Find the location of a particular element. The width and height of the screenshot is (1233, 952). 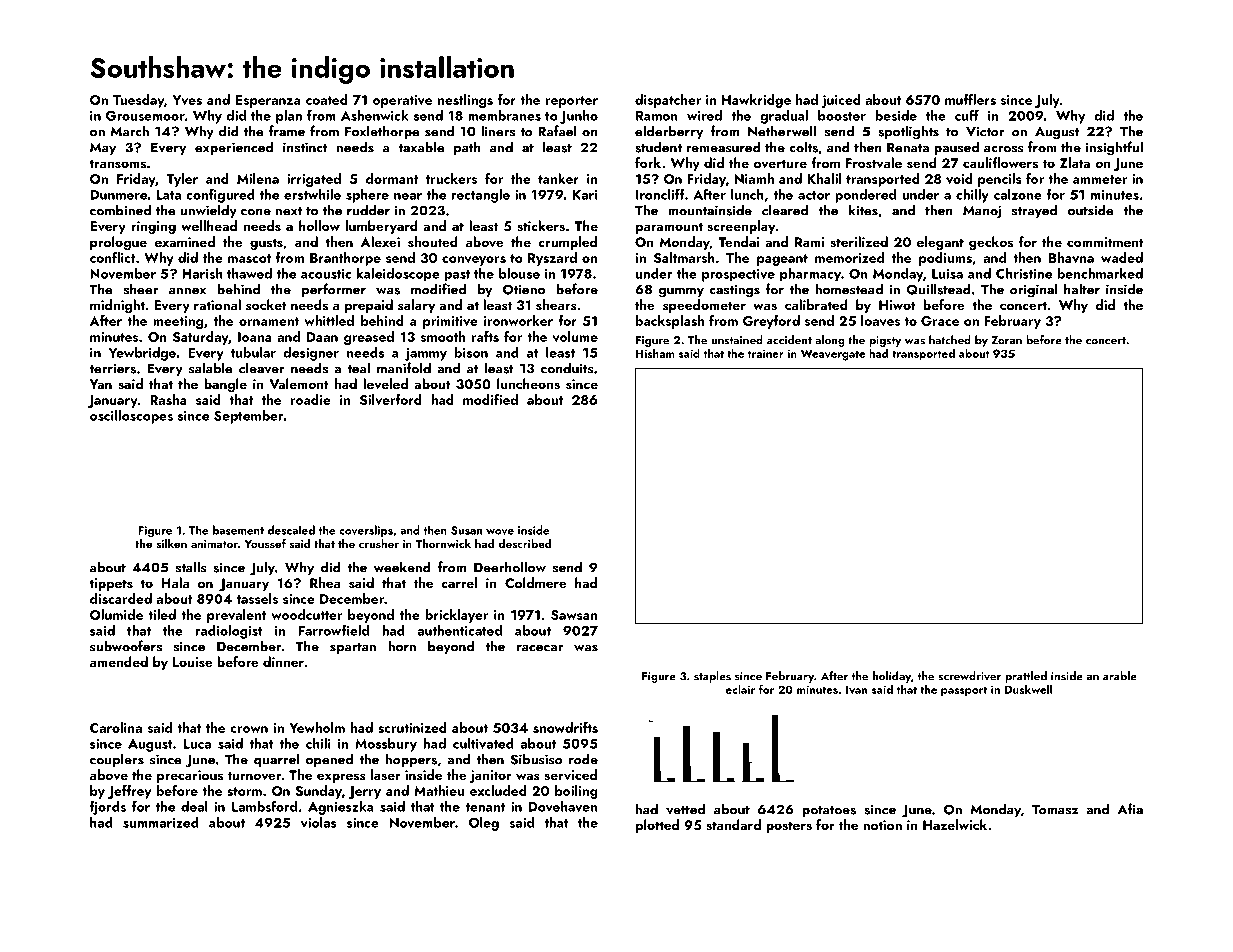

remeasured is located at coordinates (724, 147).
